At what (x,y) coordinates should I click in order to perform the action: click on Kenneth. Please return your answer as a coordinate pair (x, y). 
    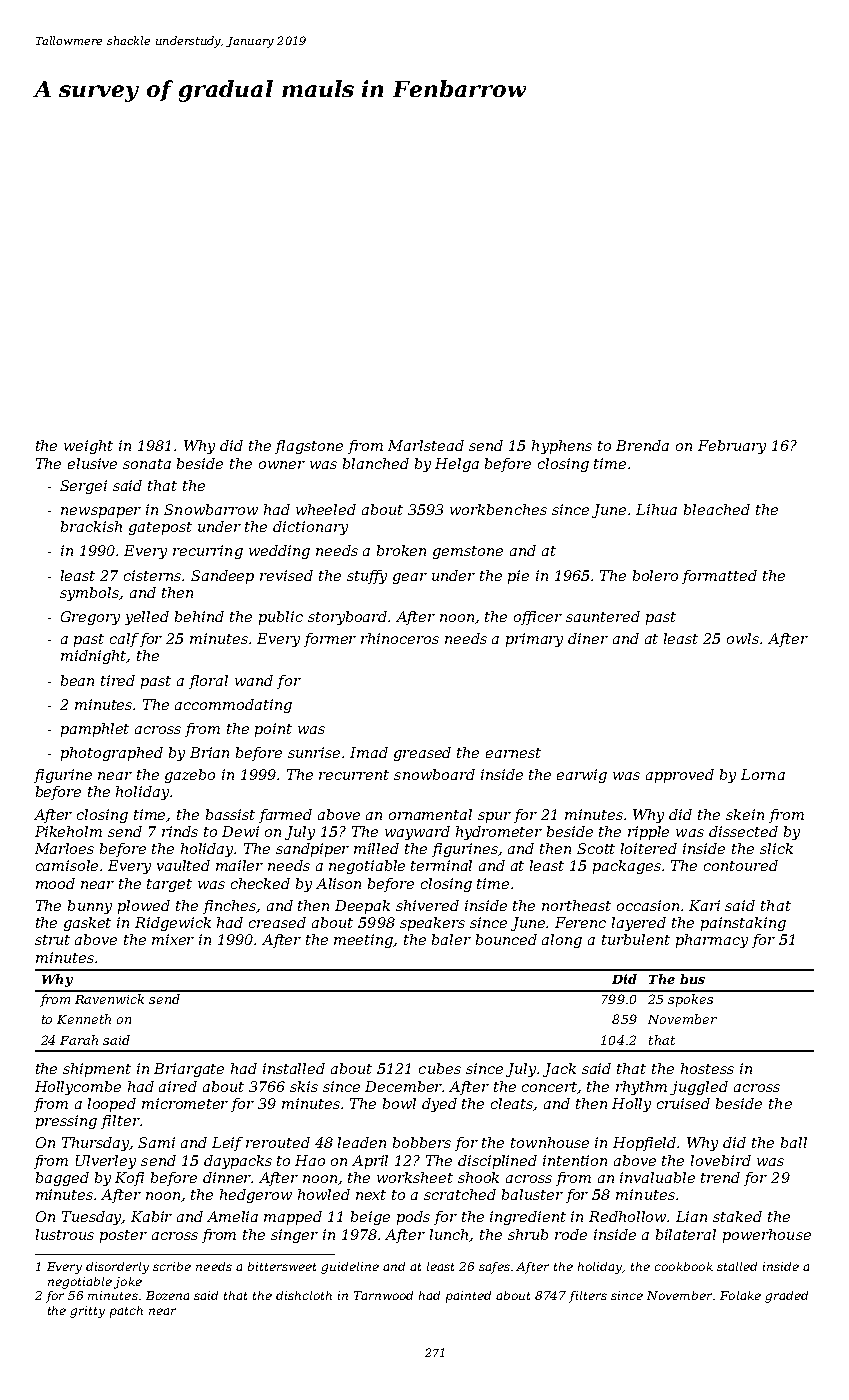
    Looking at the image, I should click on (84, 1019).
